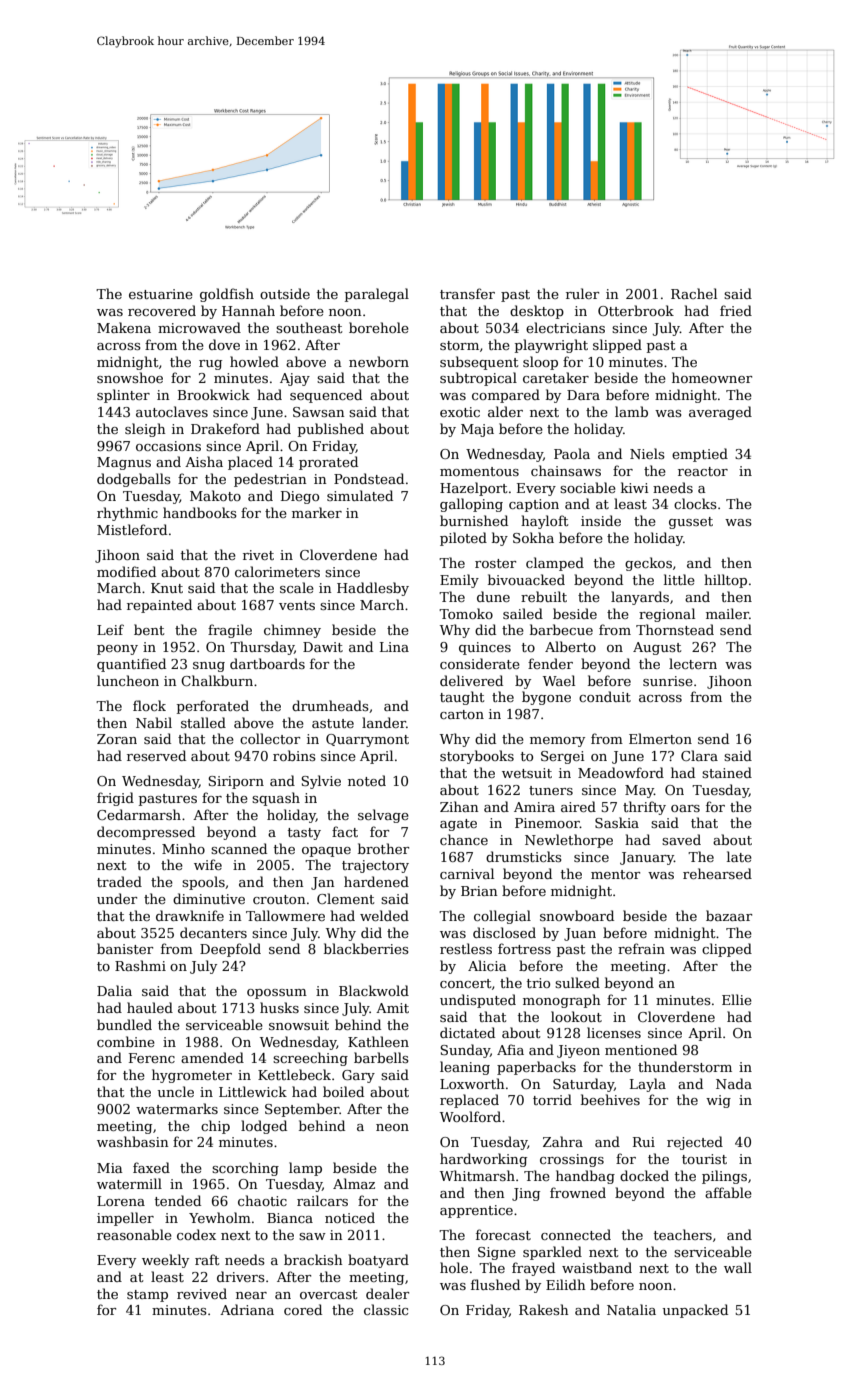 The height and width of the screenshot is (1400, 849). What do you see at coordinates (617, 346) in the screenshot?
I see `slipped` at bounding box center [617, 346].
